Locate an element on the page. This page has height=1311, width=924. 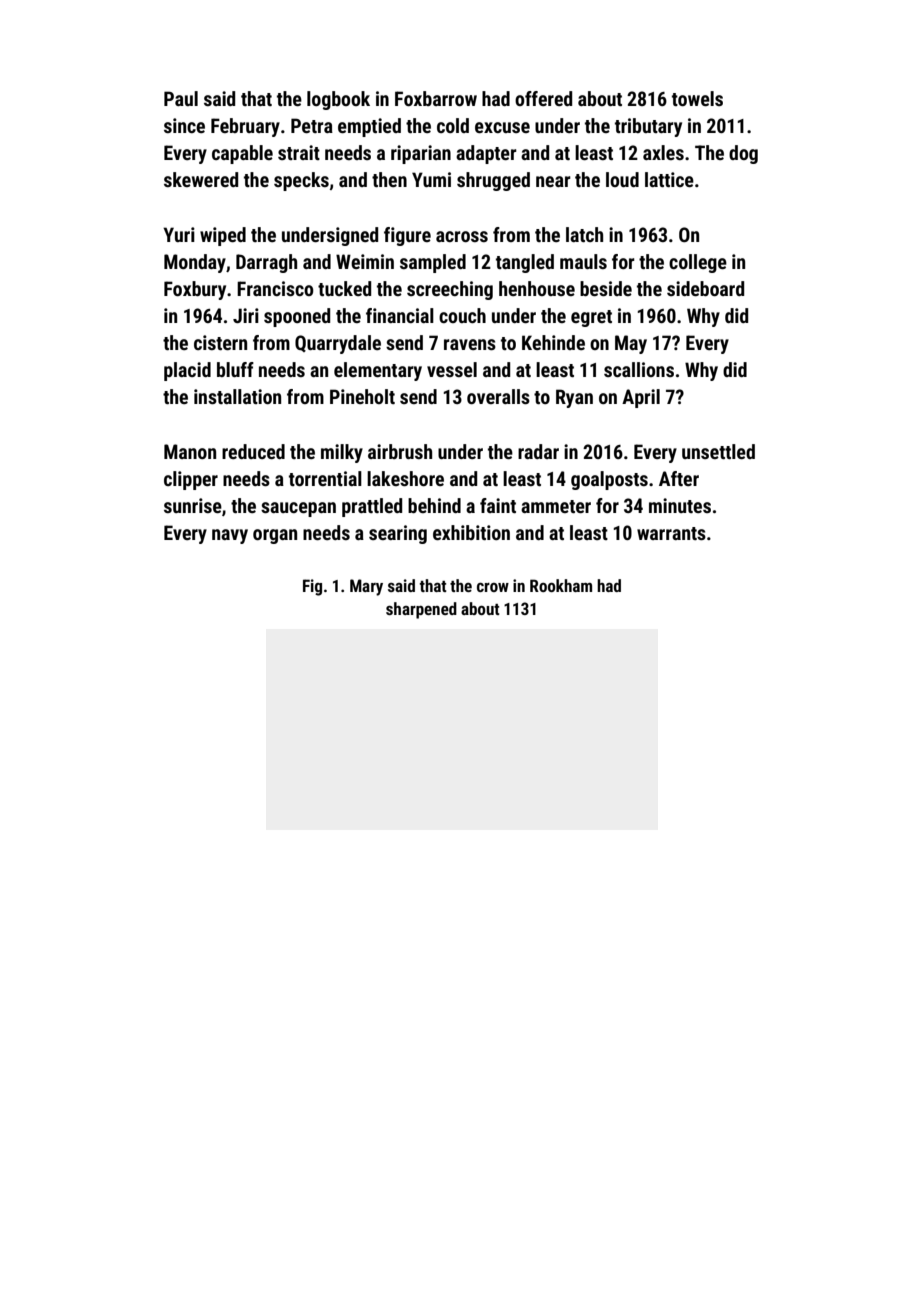
faint is located at coordinates (498, 505).
